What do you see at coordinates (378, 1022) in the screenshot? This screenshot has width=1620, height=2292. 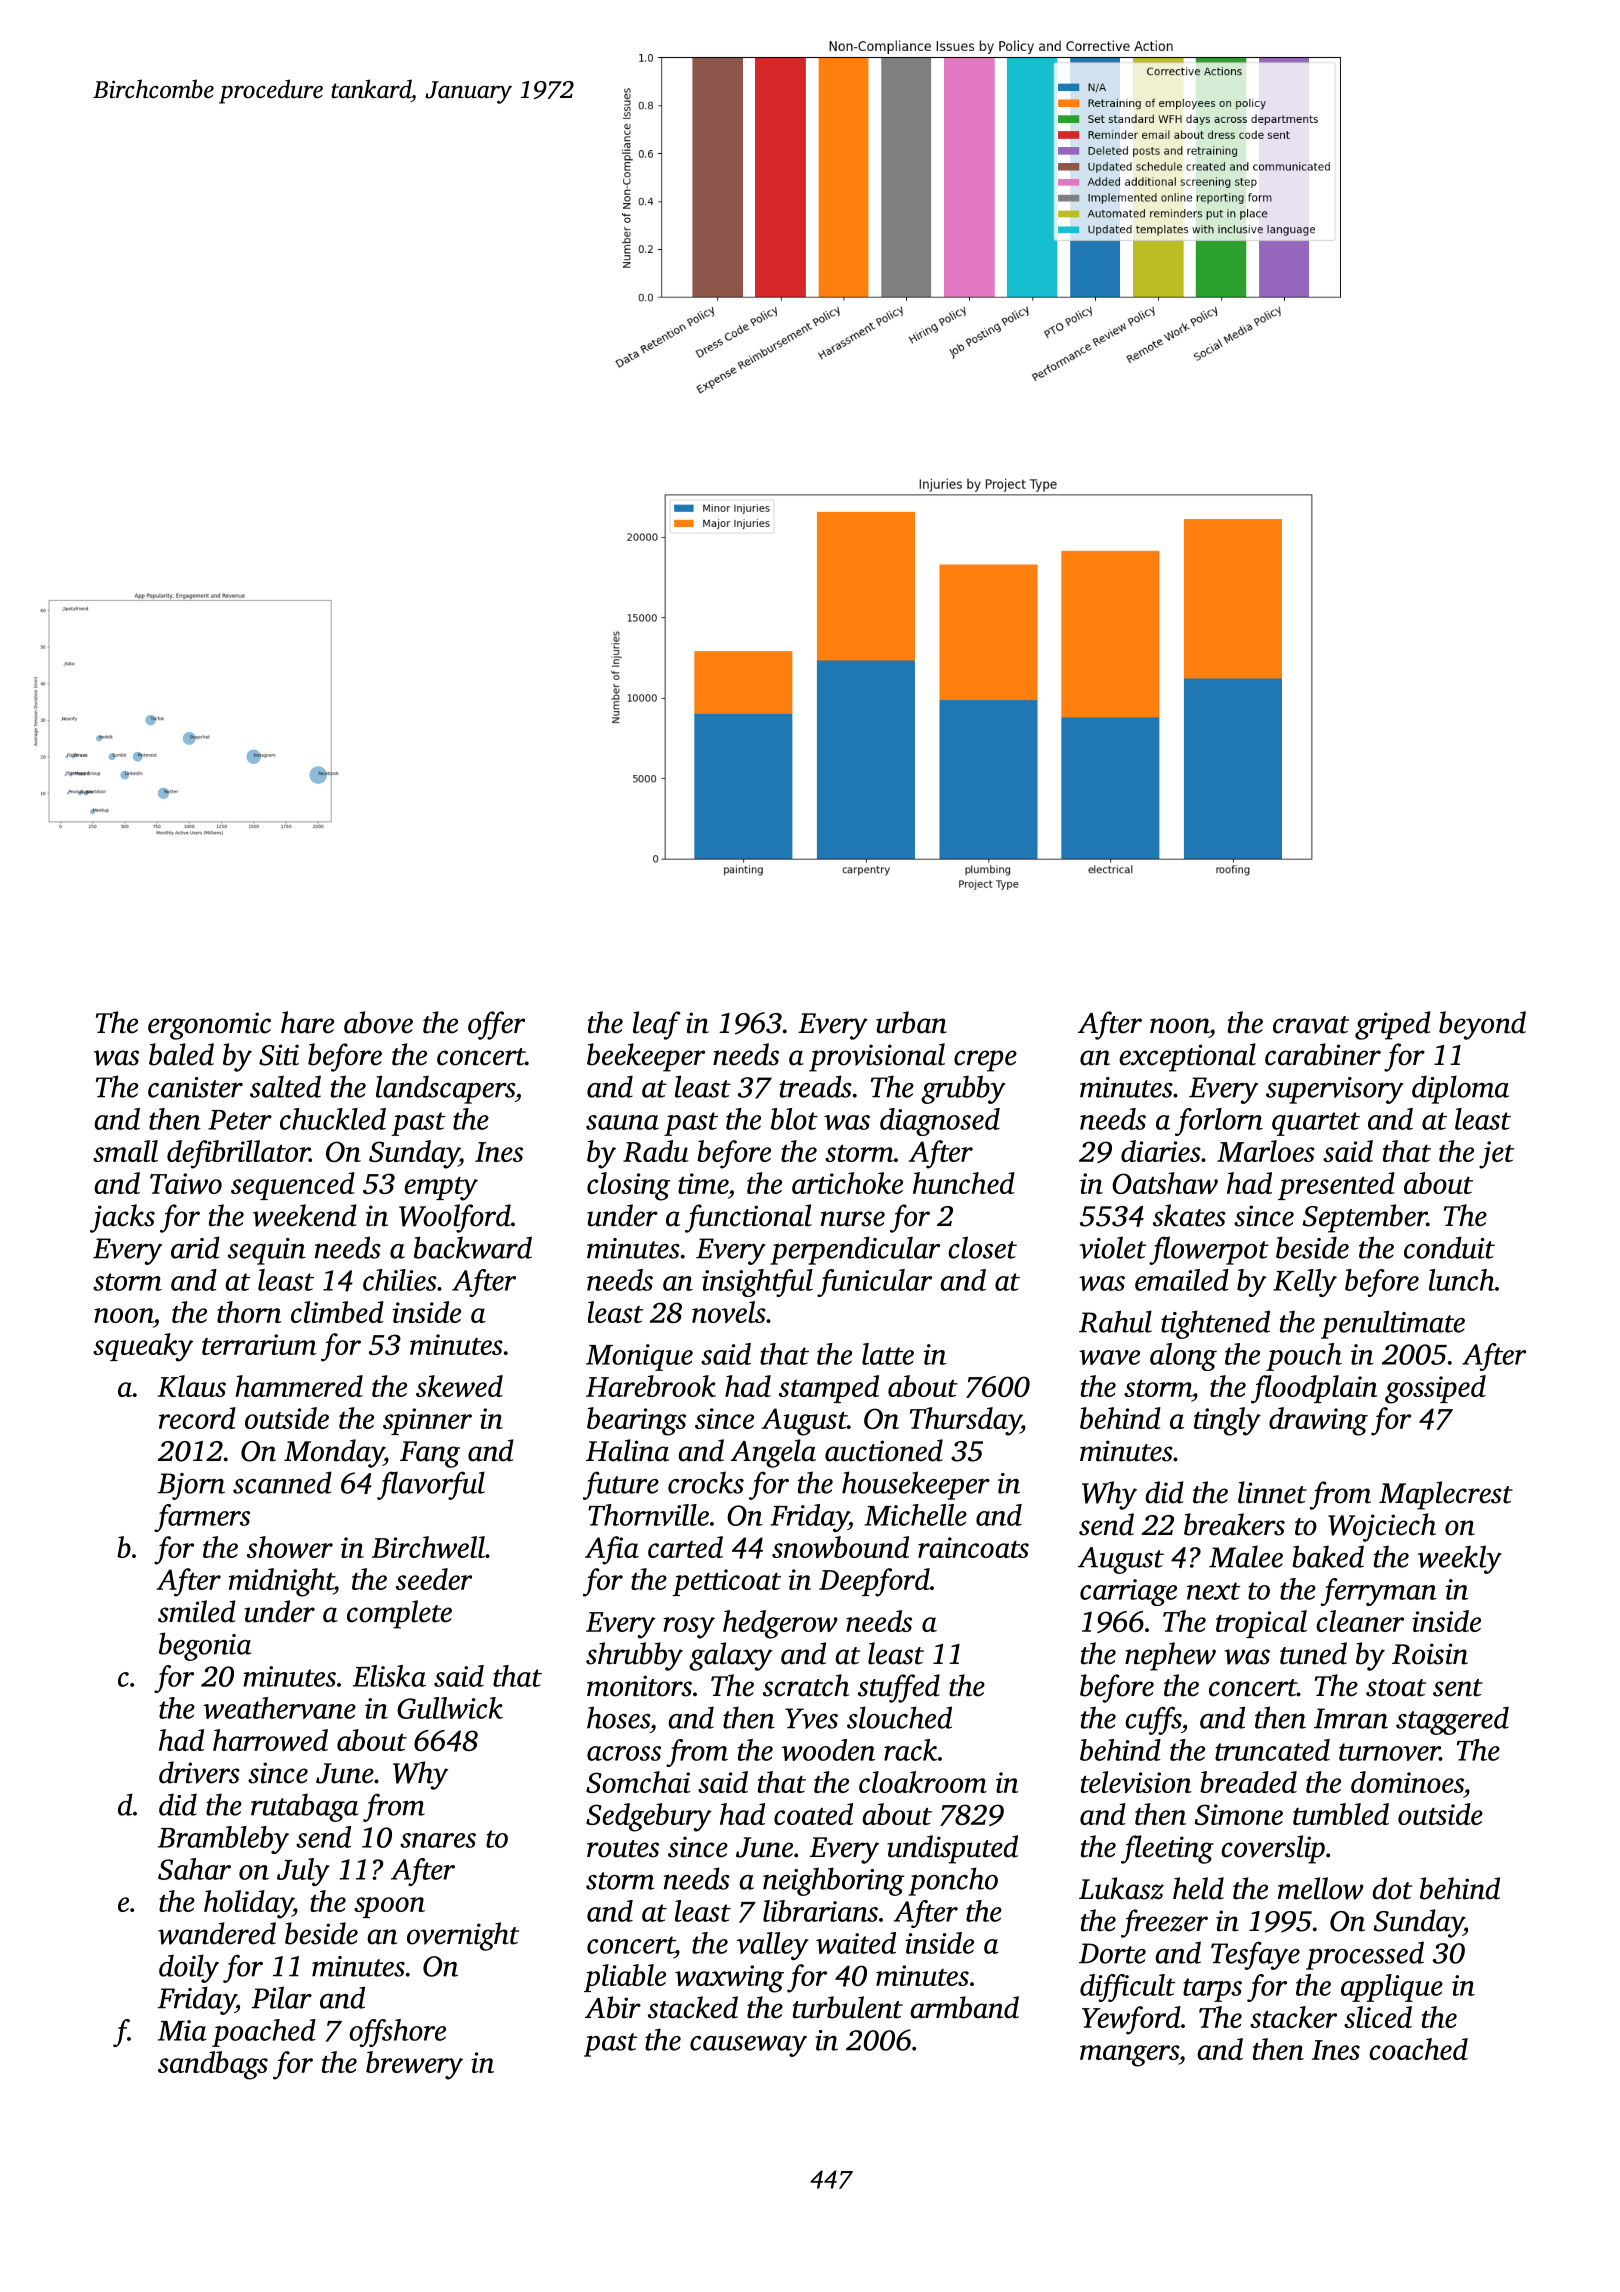 I see `above` at bounding box center [378, 1022].
